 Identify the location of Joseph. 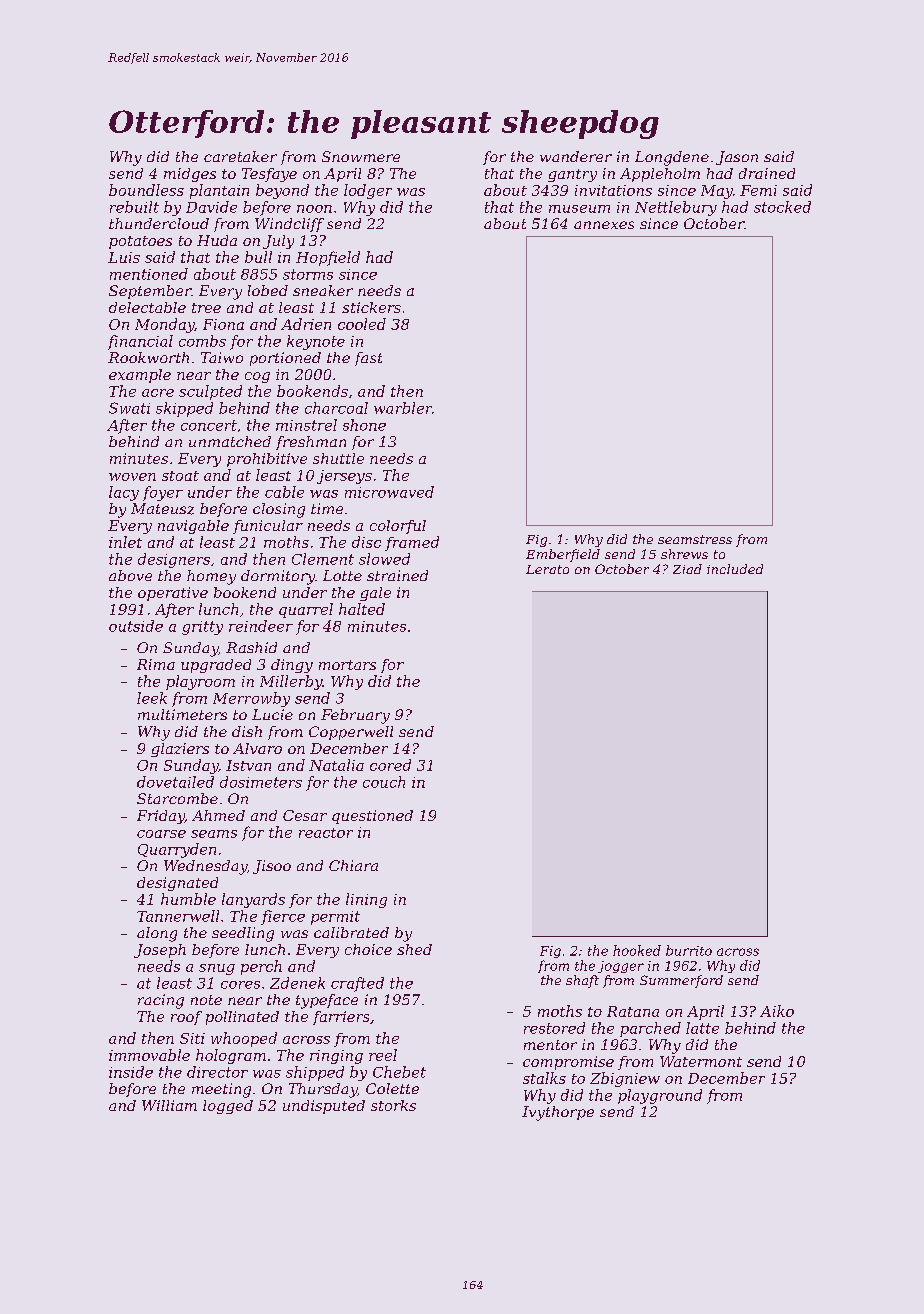
(160, 951).
